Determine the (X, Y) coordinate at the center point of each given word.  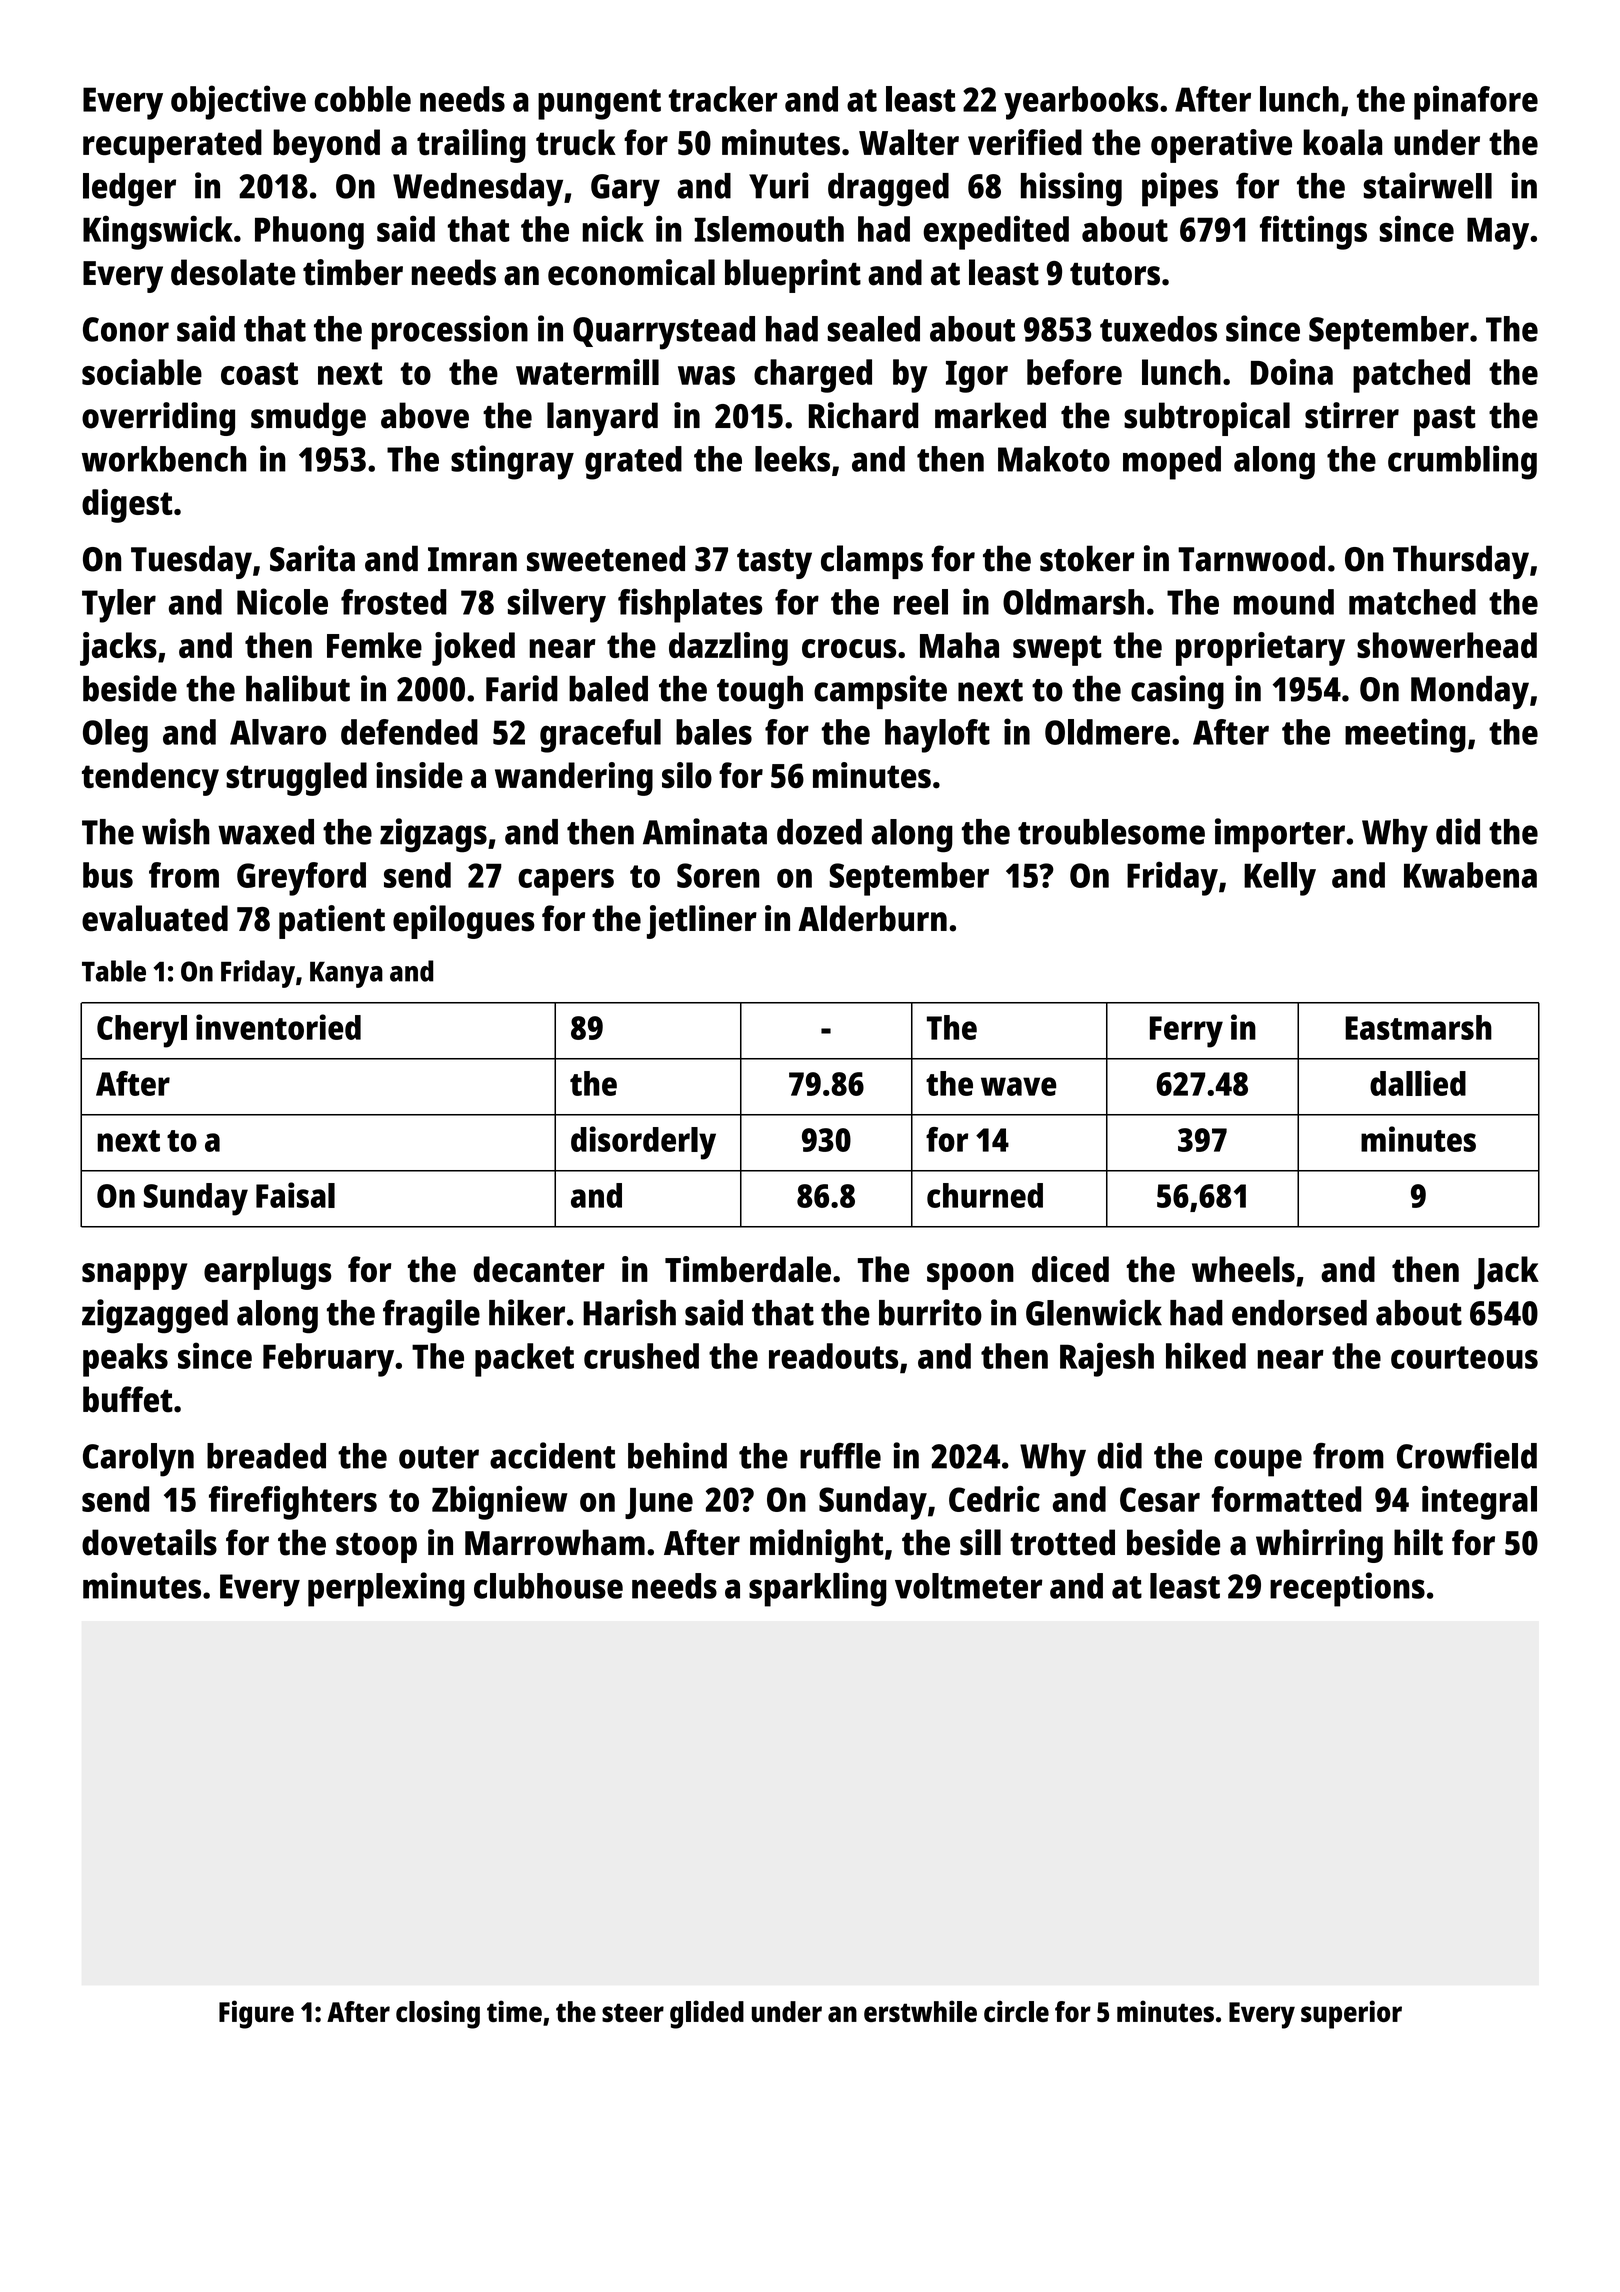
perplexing (386, 1589)
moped (1172, 463)
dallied (1418, 1083)
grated (633, 463)
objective (238, 102)
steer (633, 2012)
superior (1351, 2014)
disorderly (643, 1143)
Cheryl (142, 1031)
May (1498, 233)
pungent (599, 104)
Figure (256, 2014)
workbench (164, 459)
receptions (1347, 1589)
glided (707, 2014)
